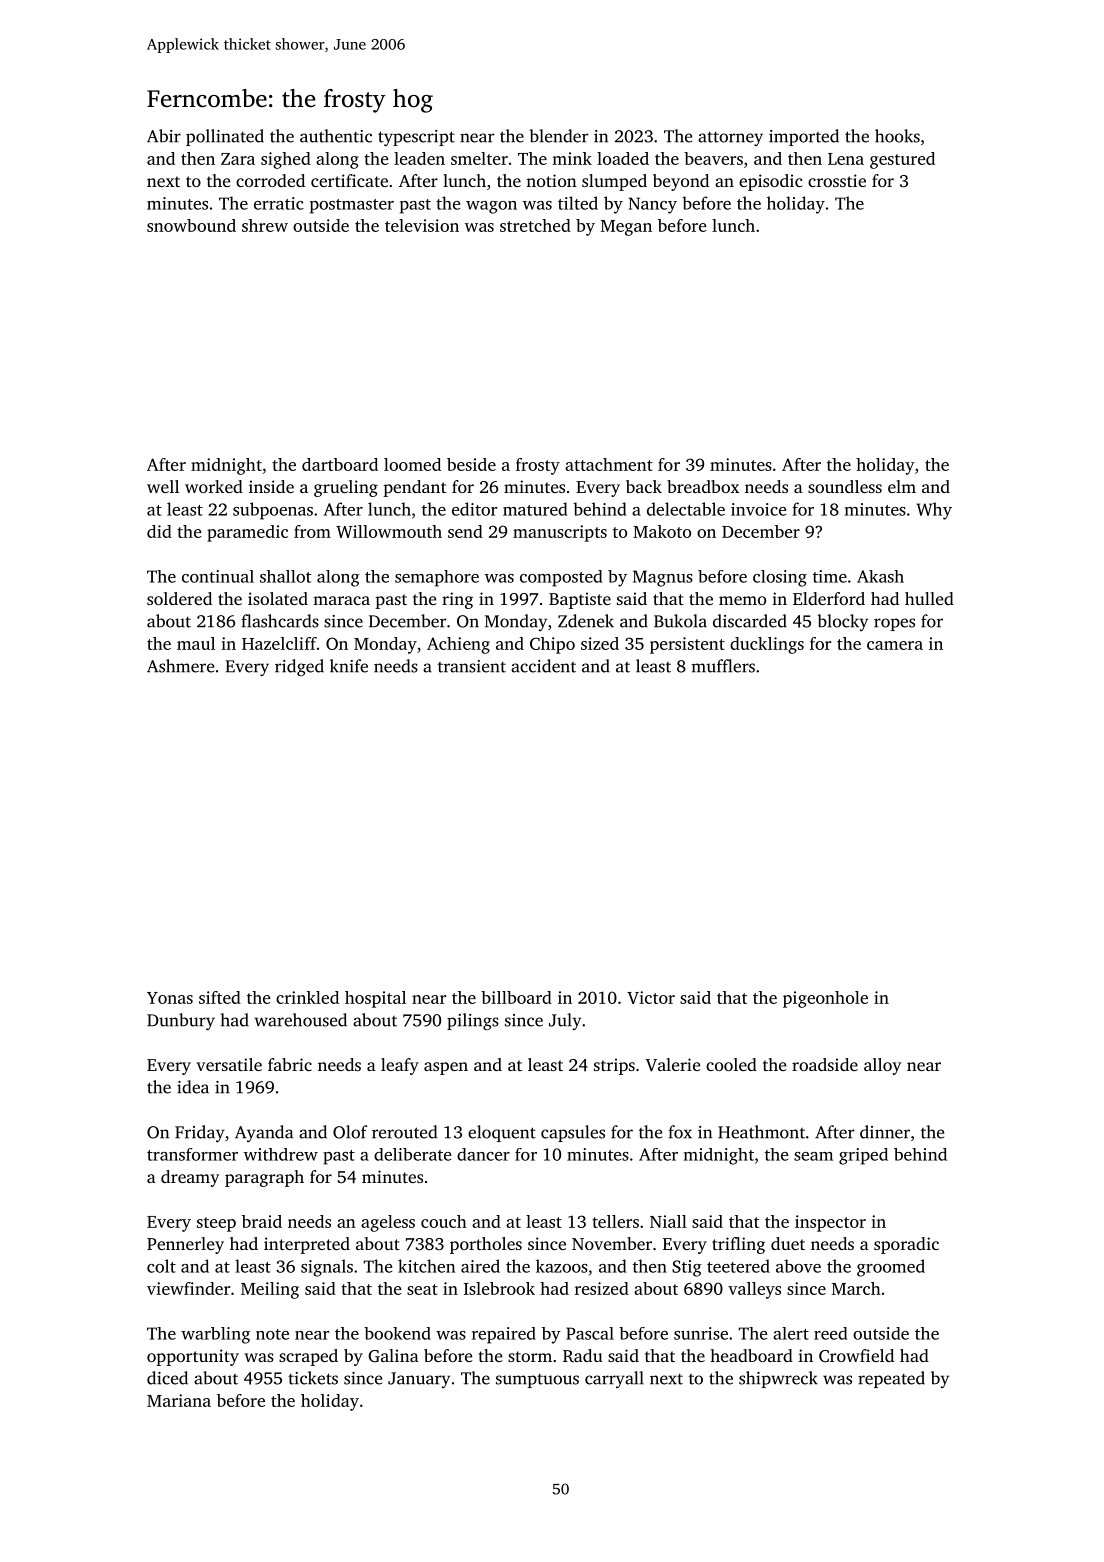  I want to click on viewfinder, so click(188, 1288).
